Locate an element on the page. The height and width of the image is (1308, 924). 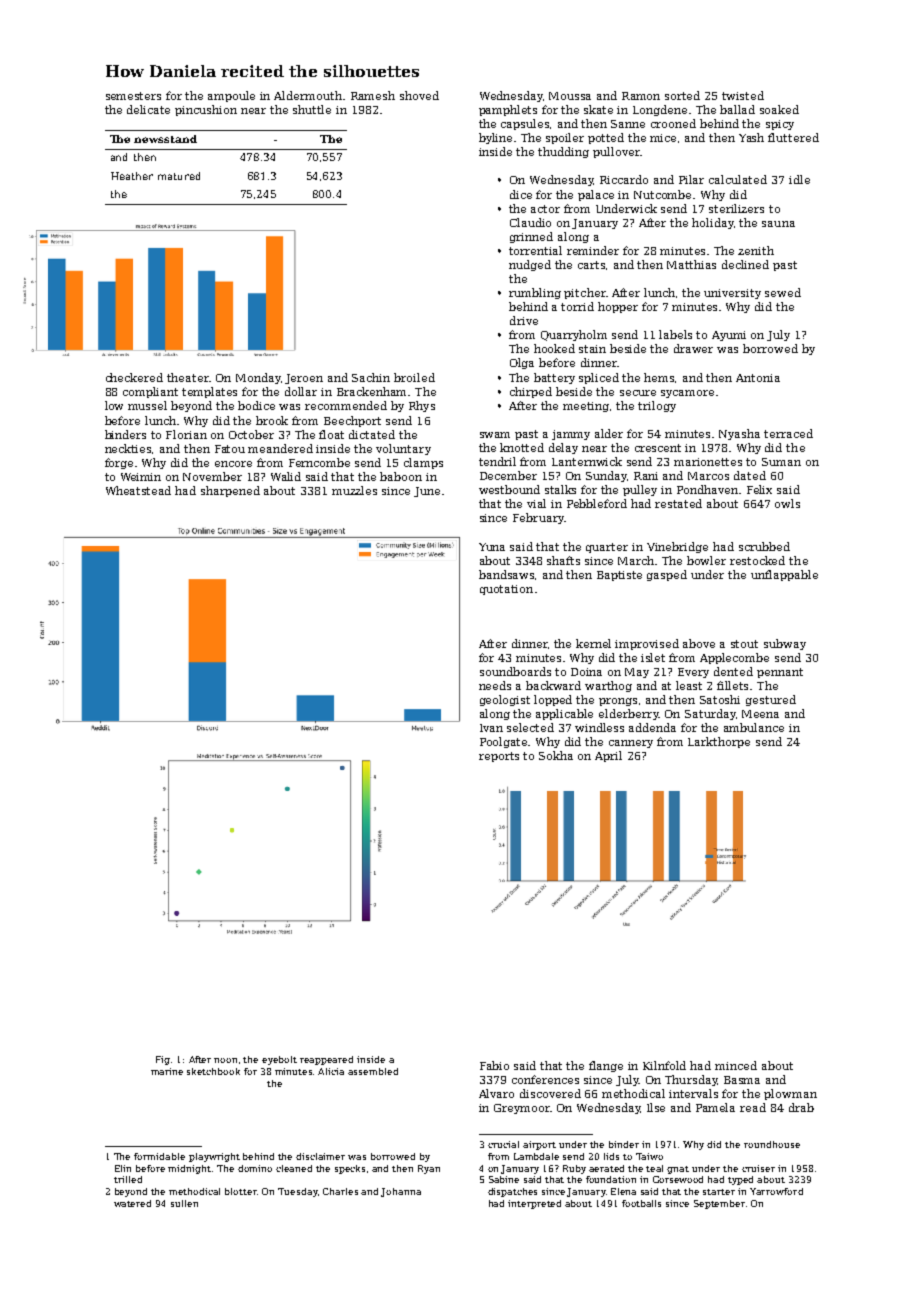
ampoule is located at coordinates (231, 96).
